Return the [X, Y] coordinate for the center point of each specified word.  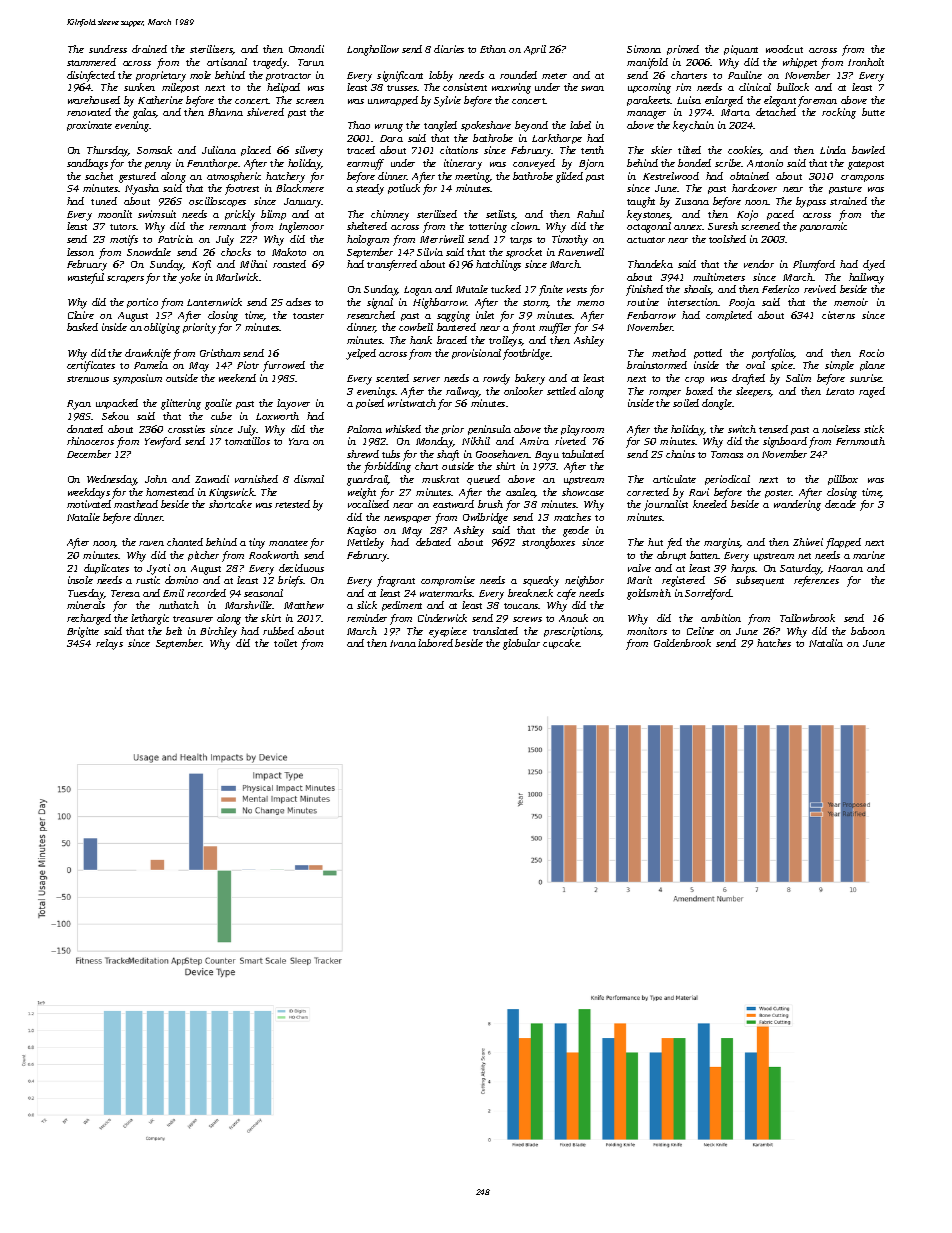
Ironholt [866, 62]
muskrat [440, 479]
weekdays [89, 493]
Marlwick [237, 277]
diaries [449, 49]
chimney [390, 215]
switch [742, 429]
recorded [206, 593]
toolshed [727, 239]
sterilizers [211, 50]
